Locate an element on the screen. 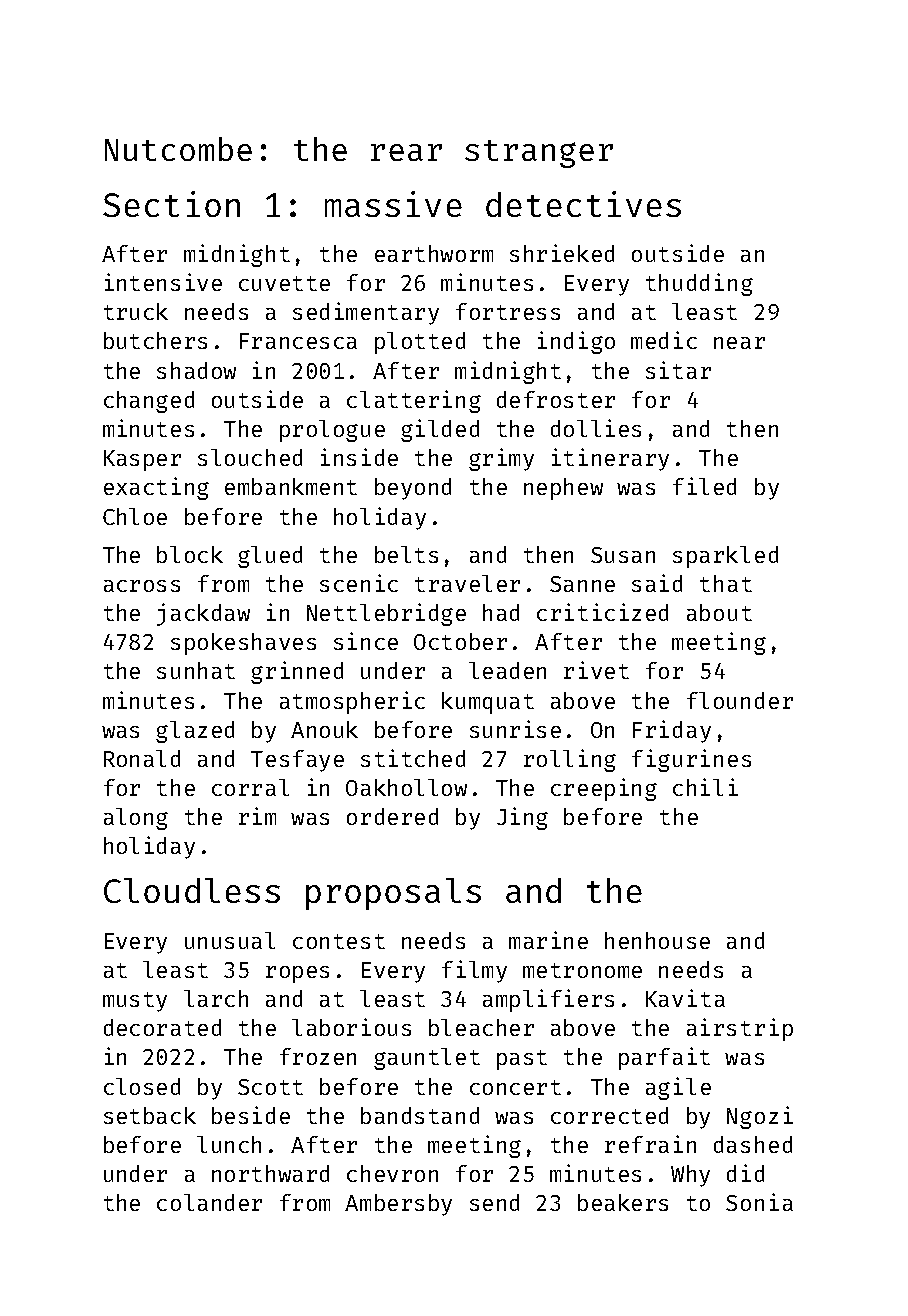 This screenshot has width=908, height=1316. massive is located at coordinates (393, 204).
